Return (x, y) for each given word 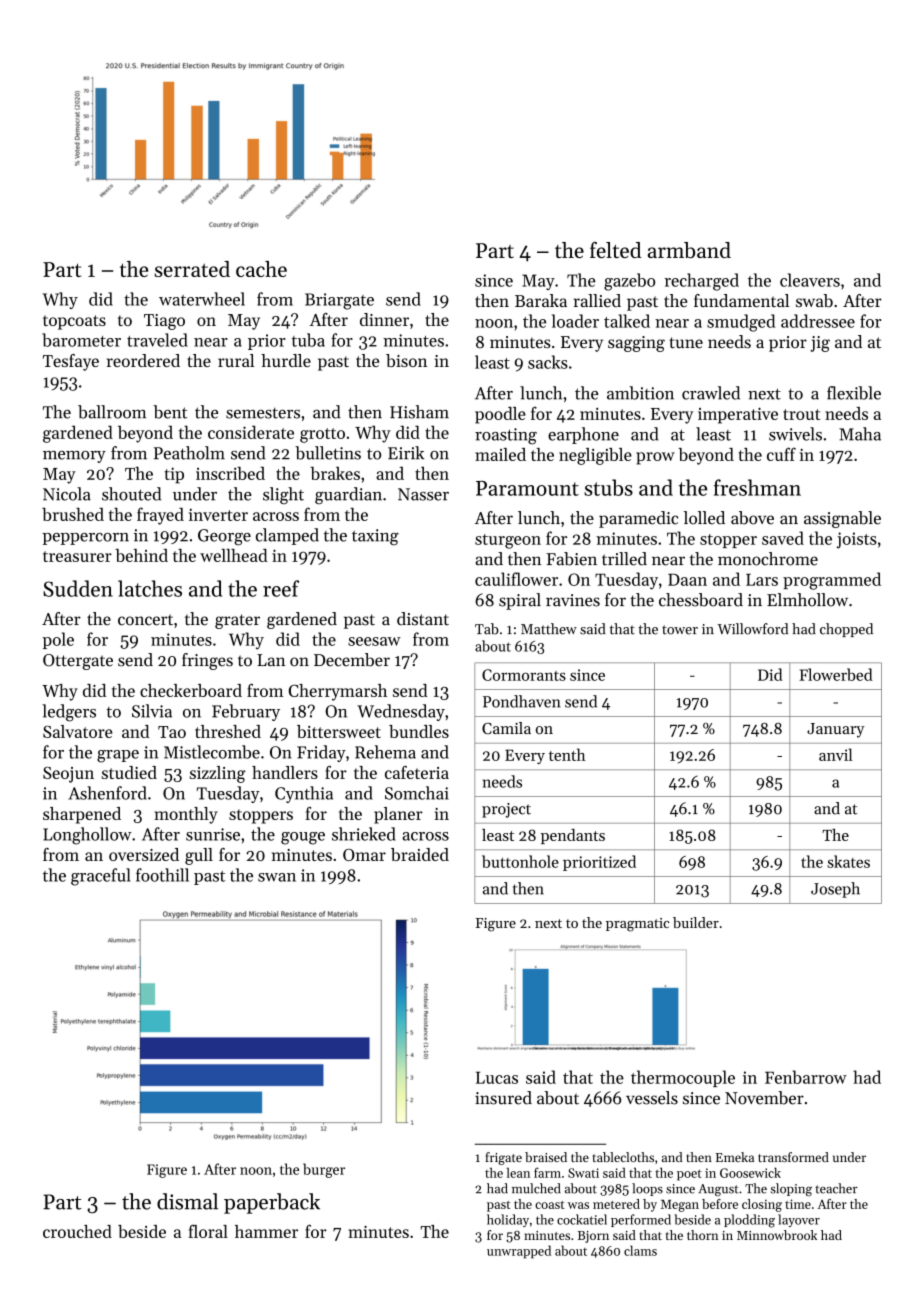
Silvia (152, 711)
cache (261, 269)
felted (615, 250)
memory (74, 457)
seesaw (374, 641)
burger (324, 1170)
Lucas (497, 1077)
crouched (77, 1231)
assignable (842, 519)
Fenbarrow (806, 1077)
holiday (508, 1220)
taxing (375, 537)
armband (689, 250)
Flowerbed (836, 674)
